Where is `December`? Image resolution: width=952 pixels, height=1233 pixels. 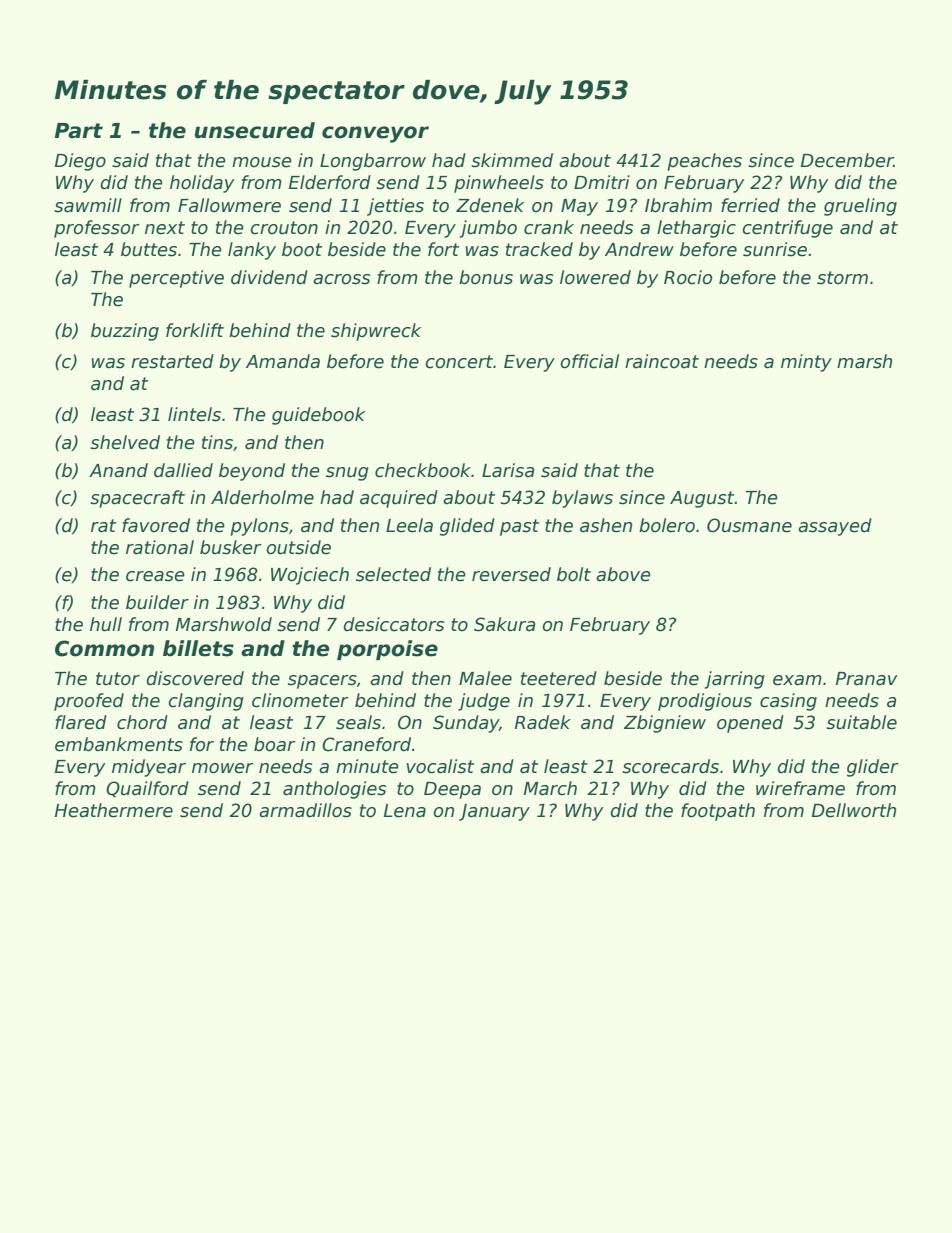
December is located at coordinates (847, 160).
